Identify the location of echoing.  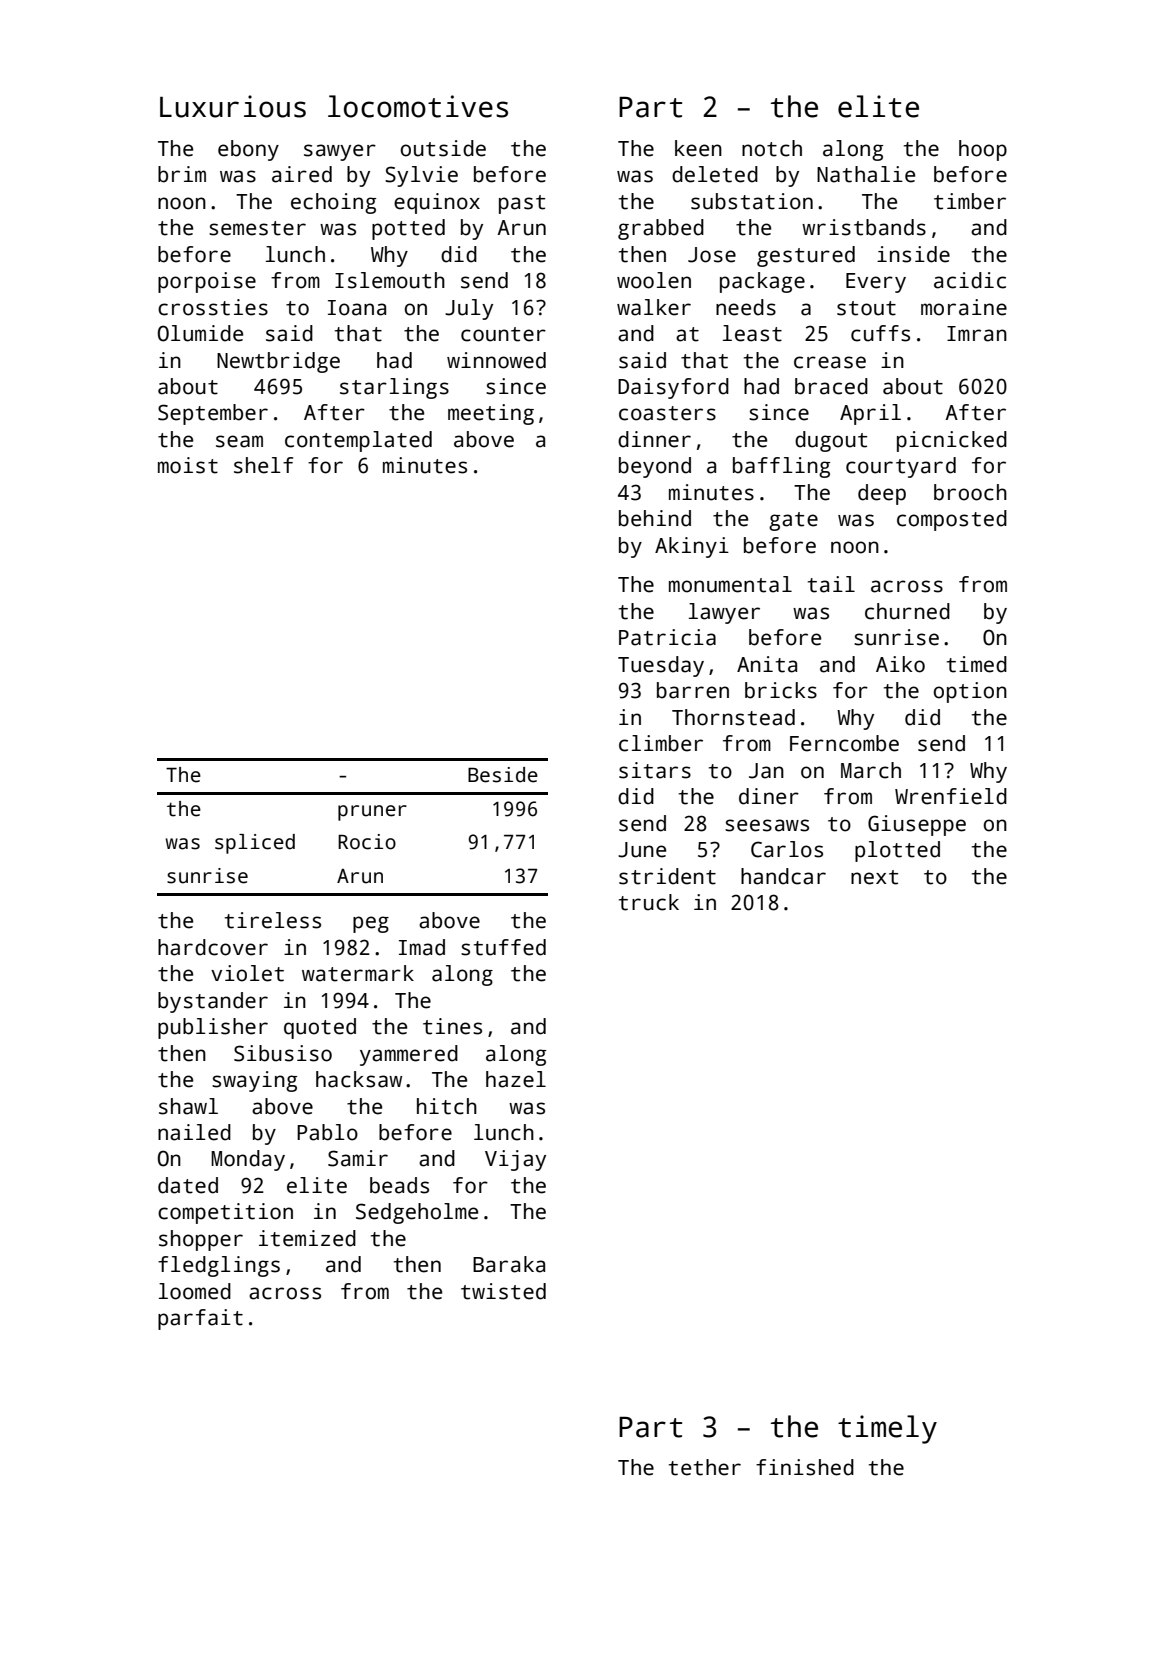
(333, 203).
